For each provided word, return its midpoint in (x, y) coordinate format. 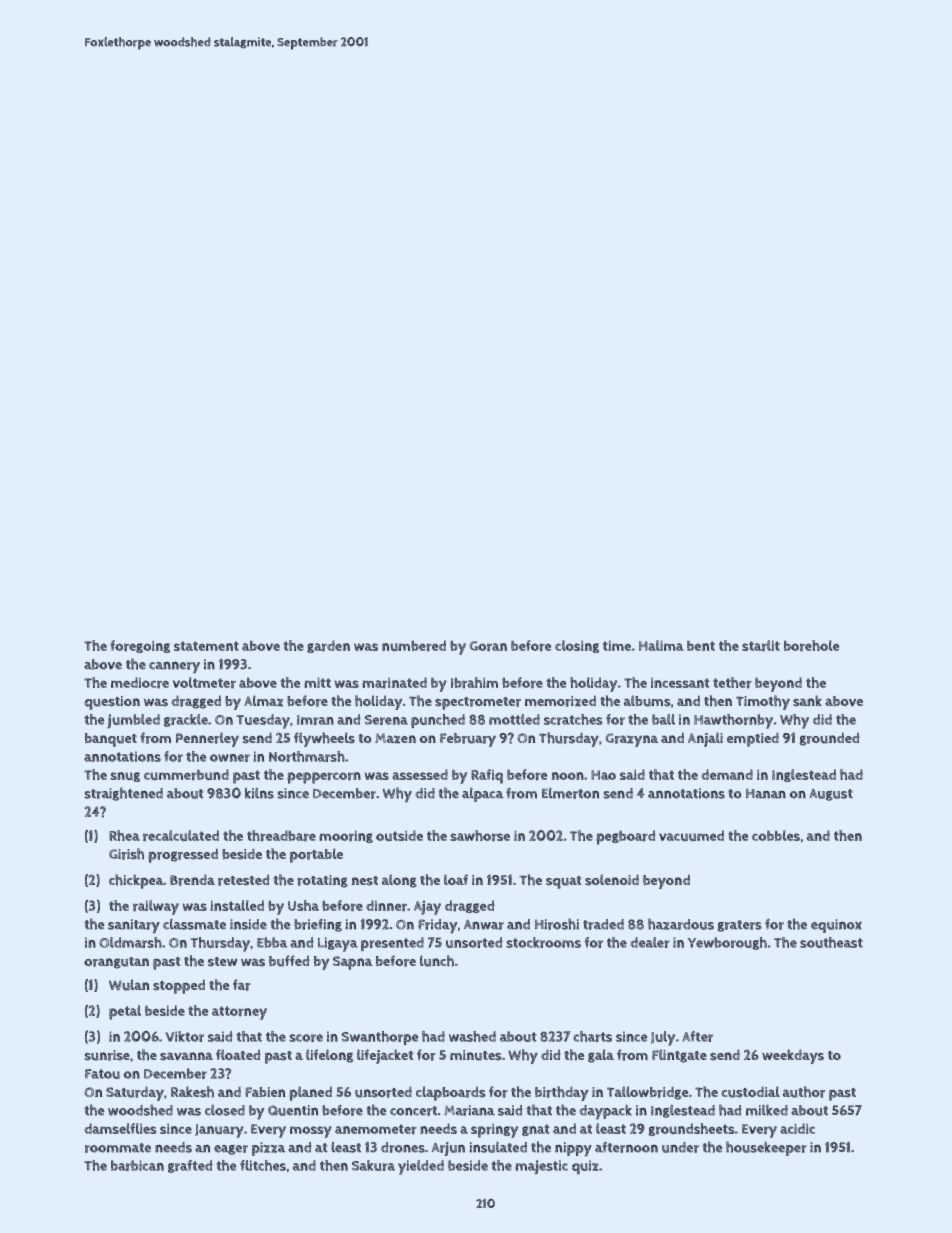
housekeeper (766, 1148)
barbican (137, 1165)
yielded (421, 1167)
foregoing (140, 646)
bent (701, 645)
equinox (836, 926)
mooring (346, 836)
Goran (488, 646)
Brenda (192, 880)
